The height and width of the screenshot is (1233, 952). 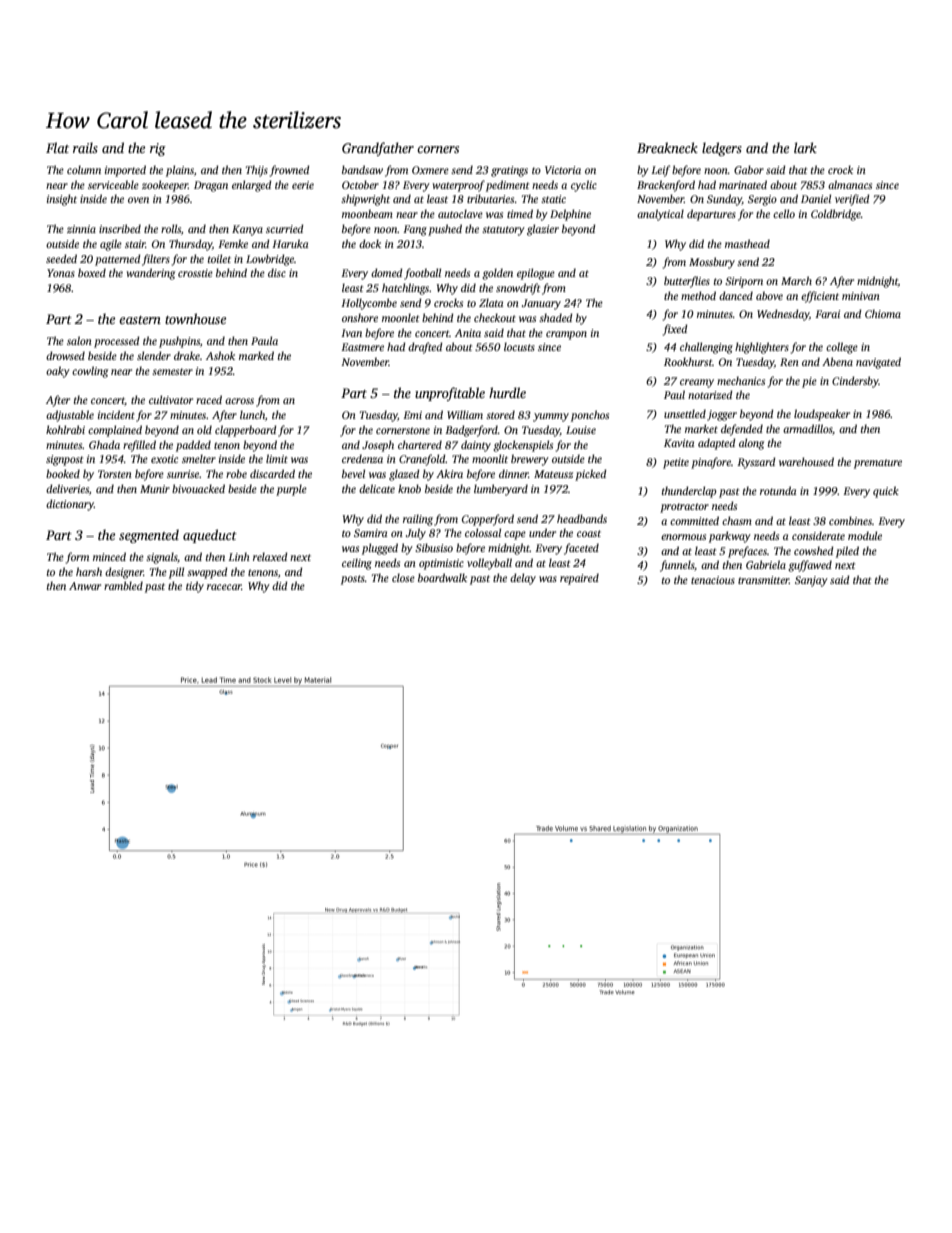 What do you see at coordinates (784, 213) in the screenshot?
I see `cello` at bounding box center [784, 213].
